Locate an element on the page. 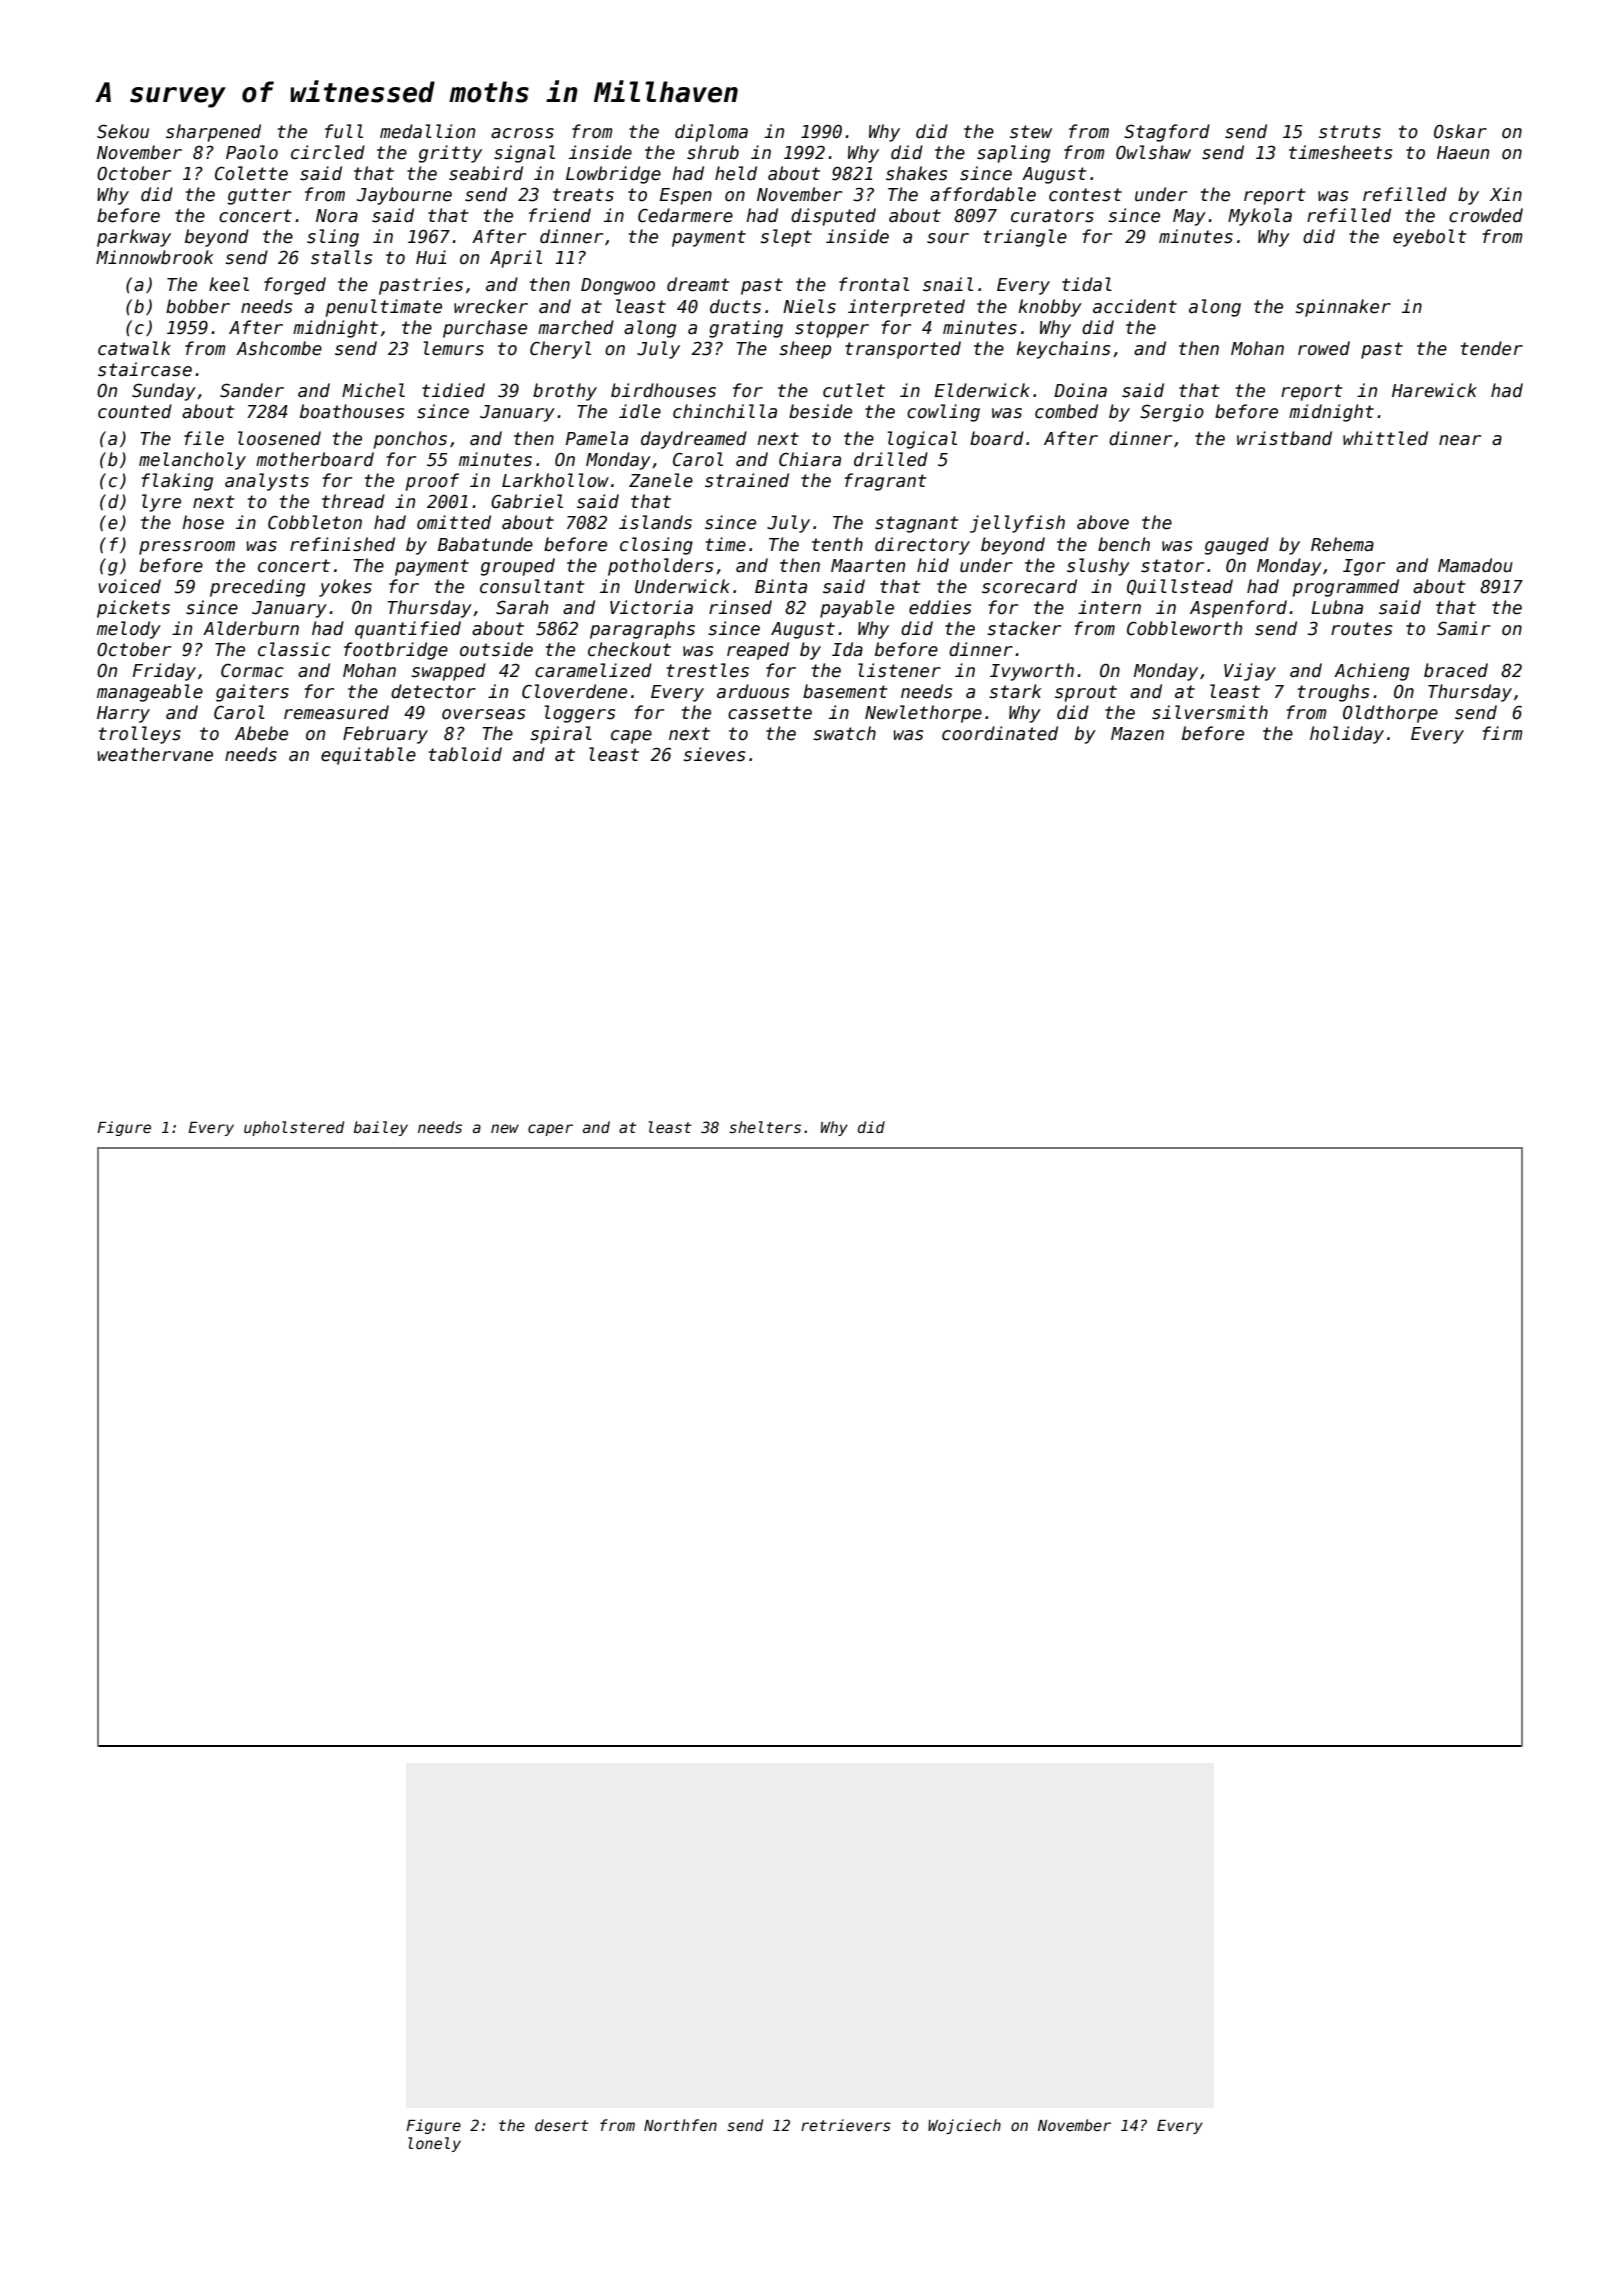 The width and height of the document is (1620, 2292). firm is located at coordinates (1502, 733).
